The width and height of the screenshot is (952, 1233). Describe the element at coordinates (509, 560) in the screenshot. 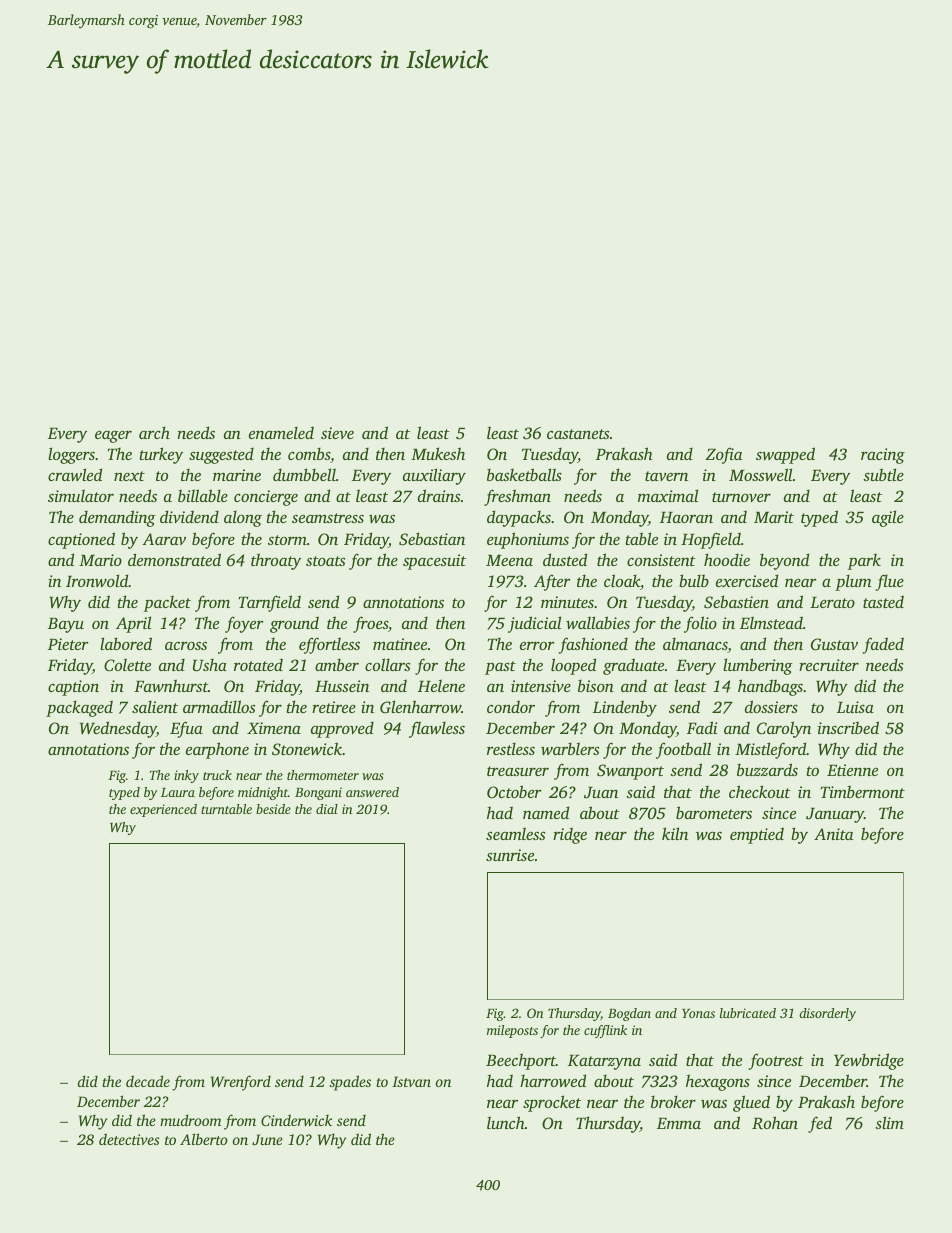

I see `Meena` at that location.
